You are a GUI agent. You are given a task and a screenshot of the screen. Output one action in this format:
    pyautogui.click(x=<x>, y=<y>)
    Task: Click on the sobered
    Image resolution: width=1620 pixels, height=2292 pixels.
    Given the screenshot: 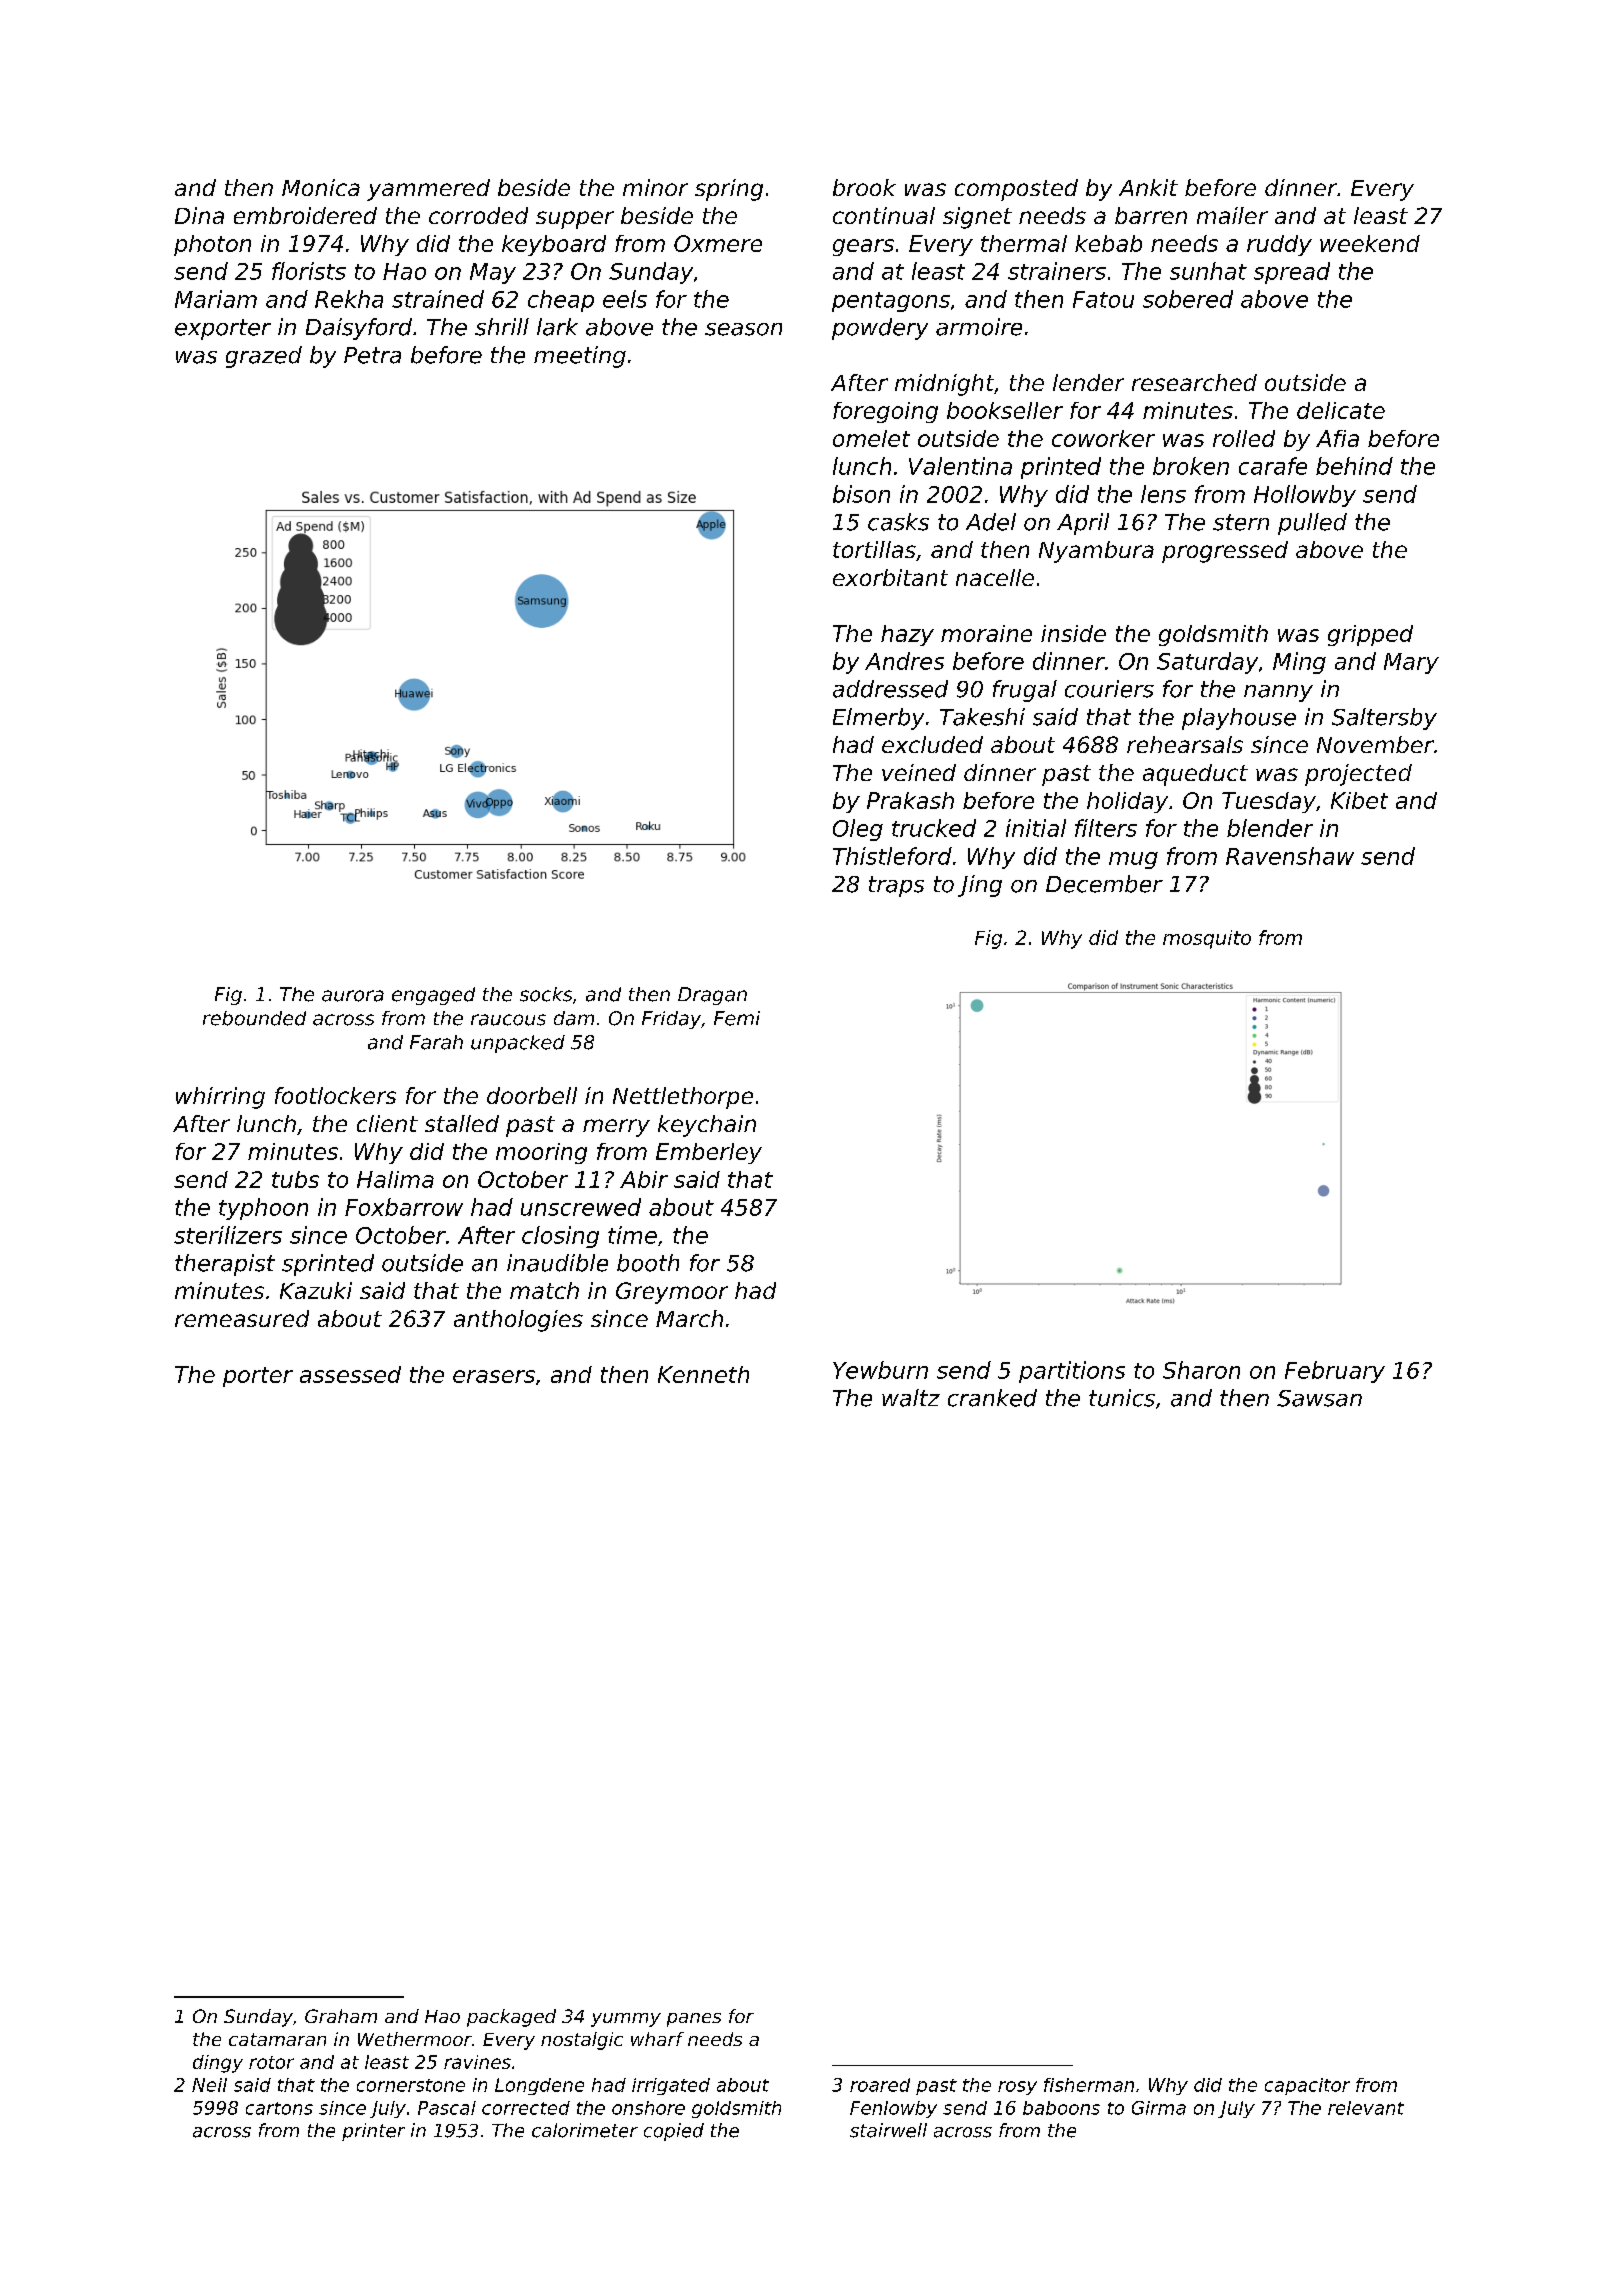 What is the action you would take?
    pyautogui.click(x=1188, y=299)
